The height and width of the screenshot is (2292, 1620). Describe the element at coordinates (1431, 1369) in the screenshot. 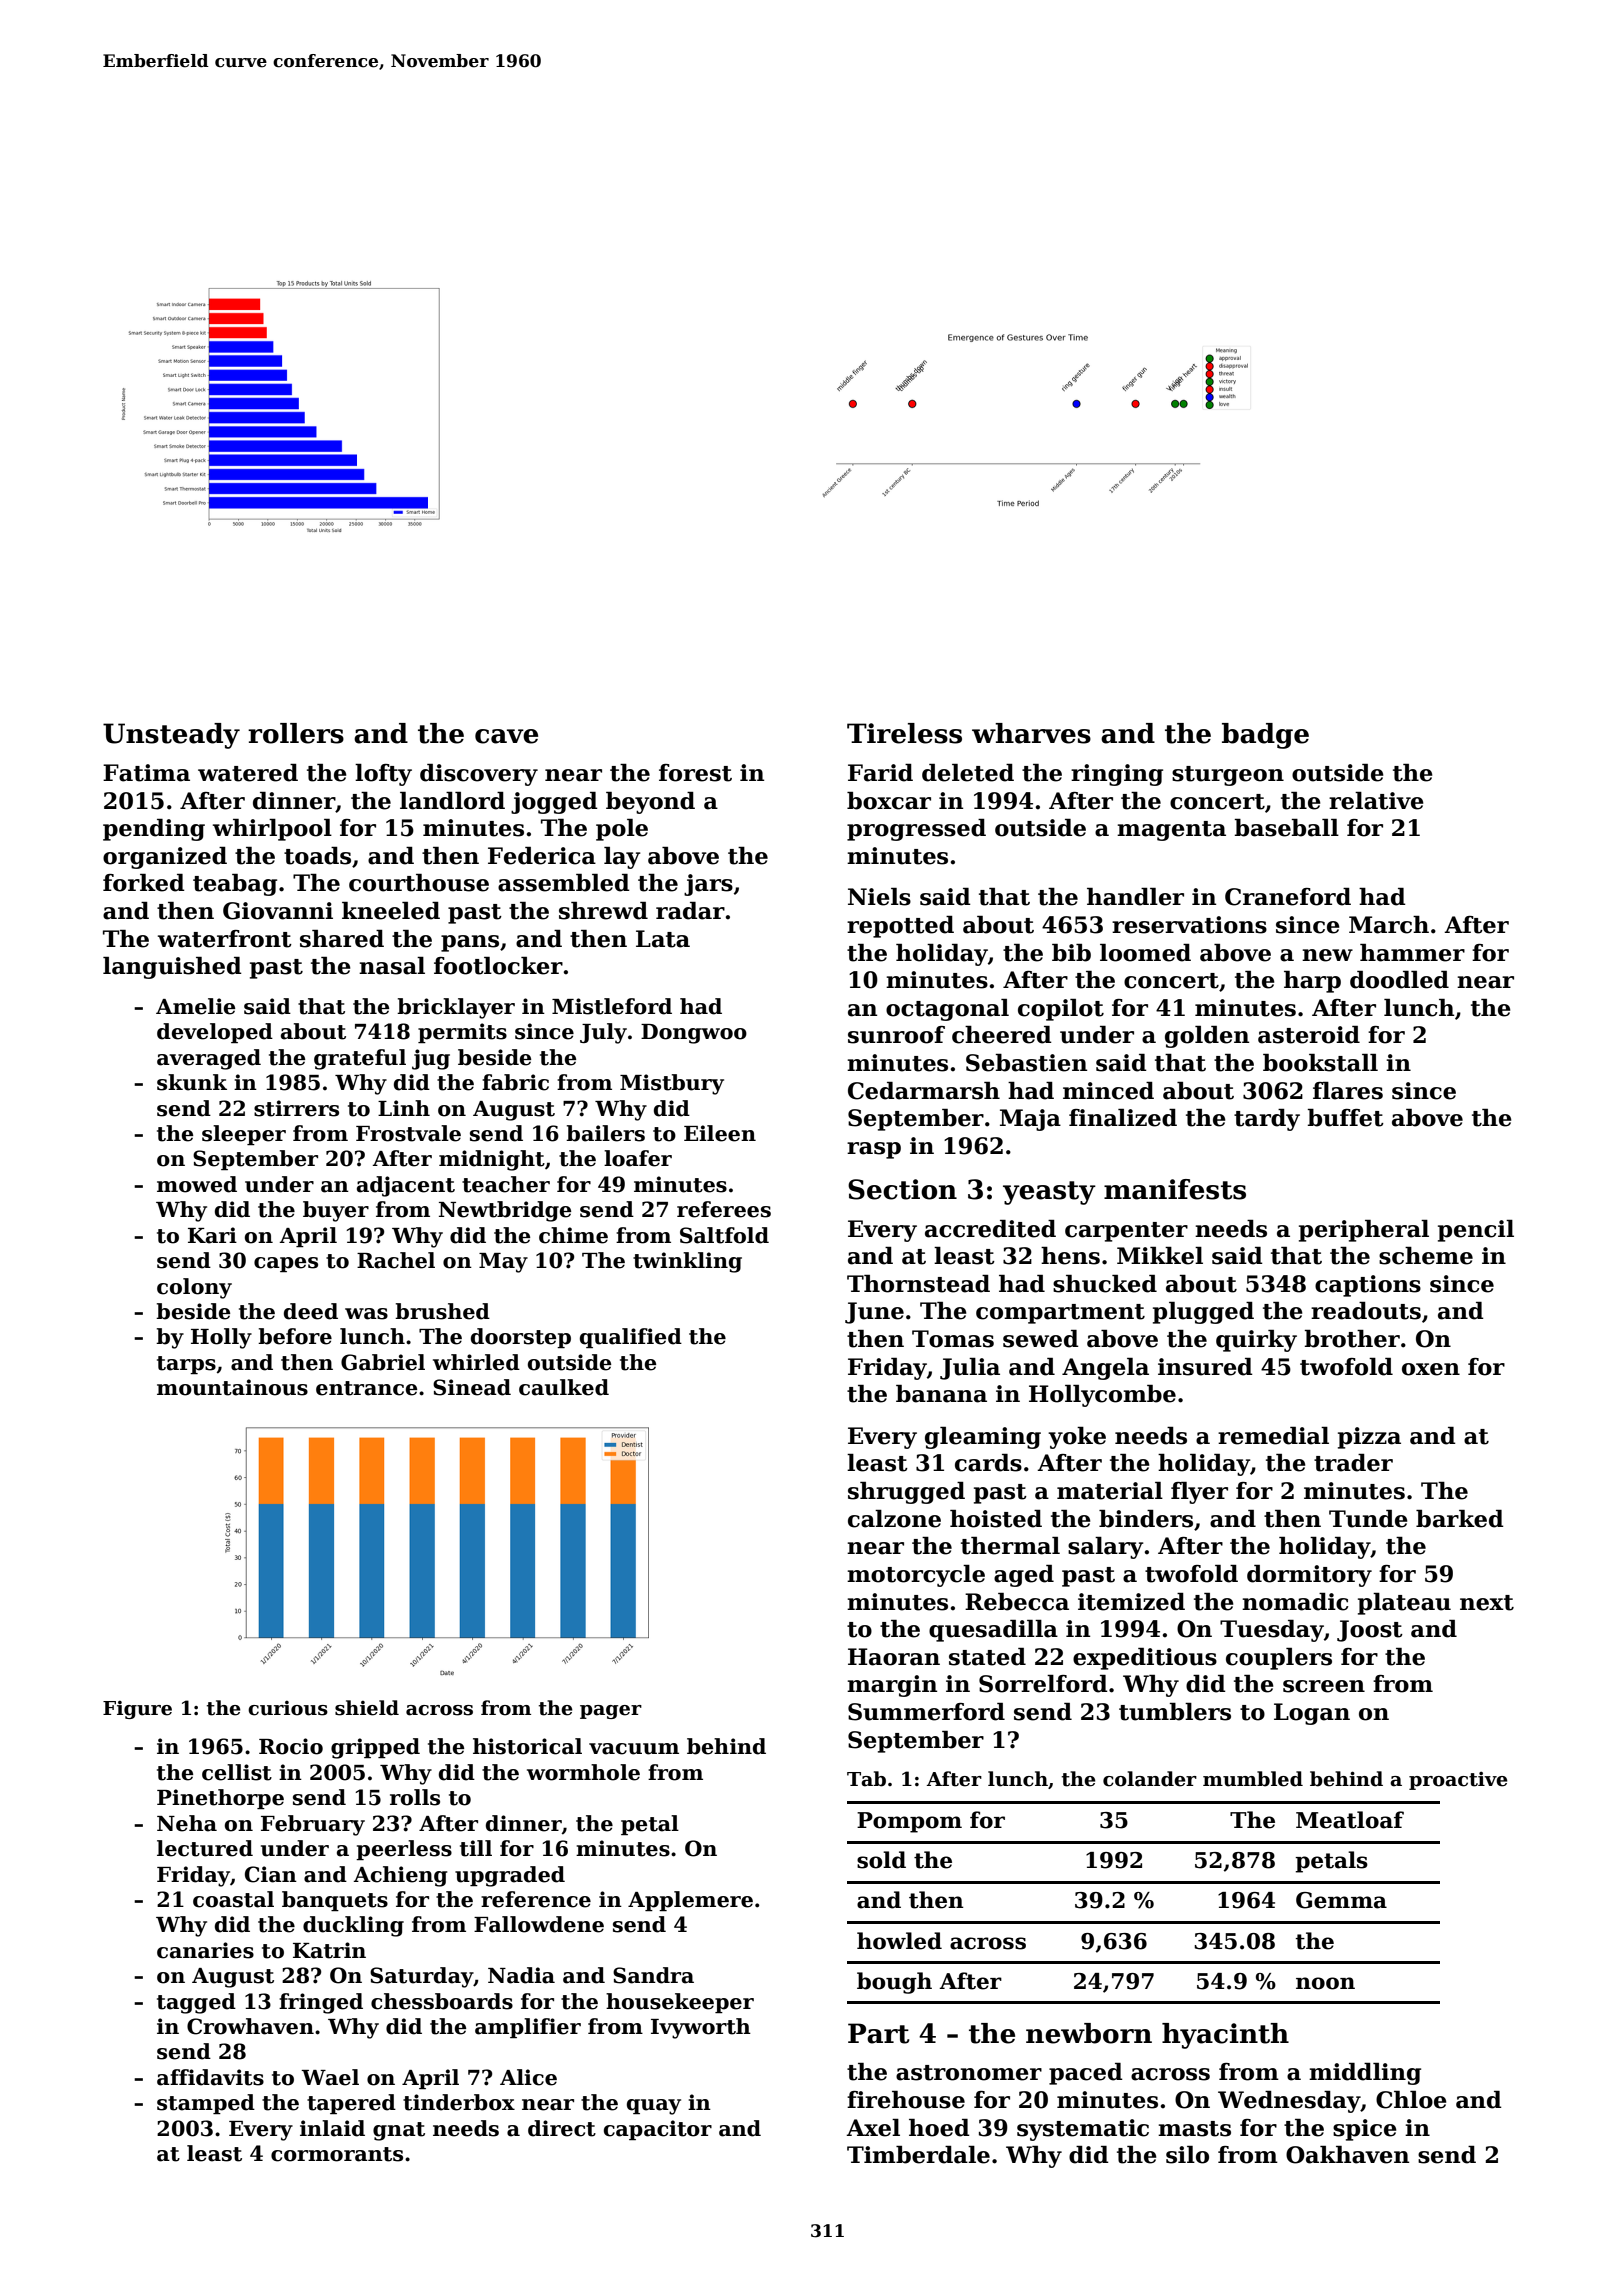

I see `oxen` at that location.
